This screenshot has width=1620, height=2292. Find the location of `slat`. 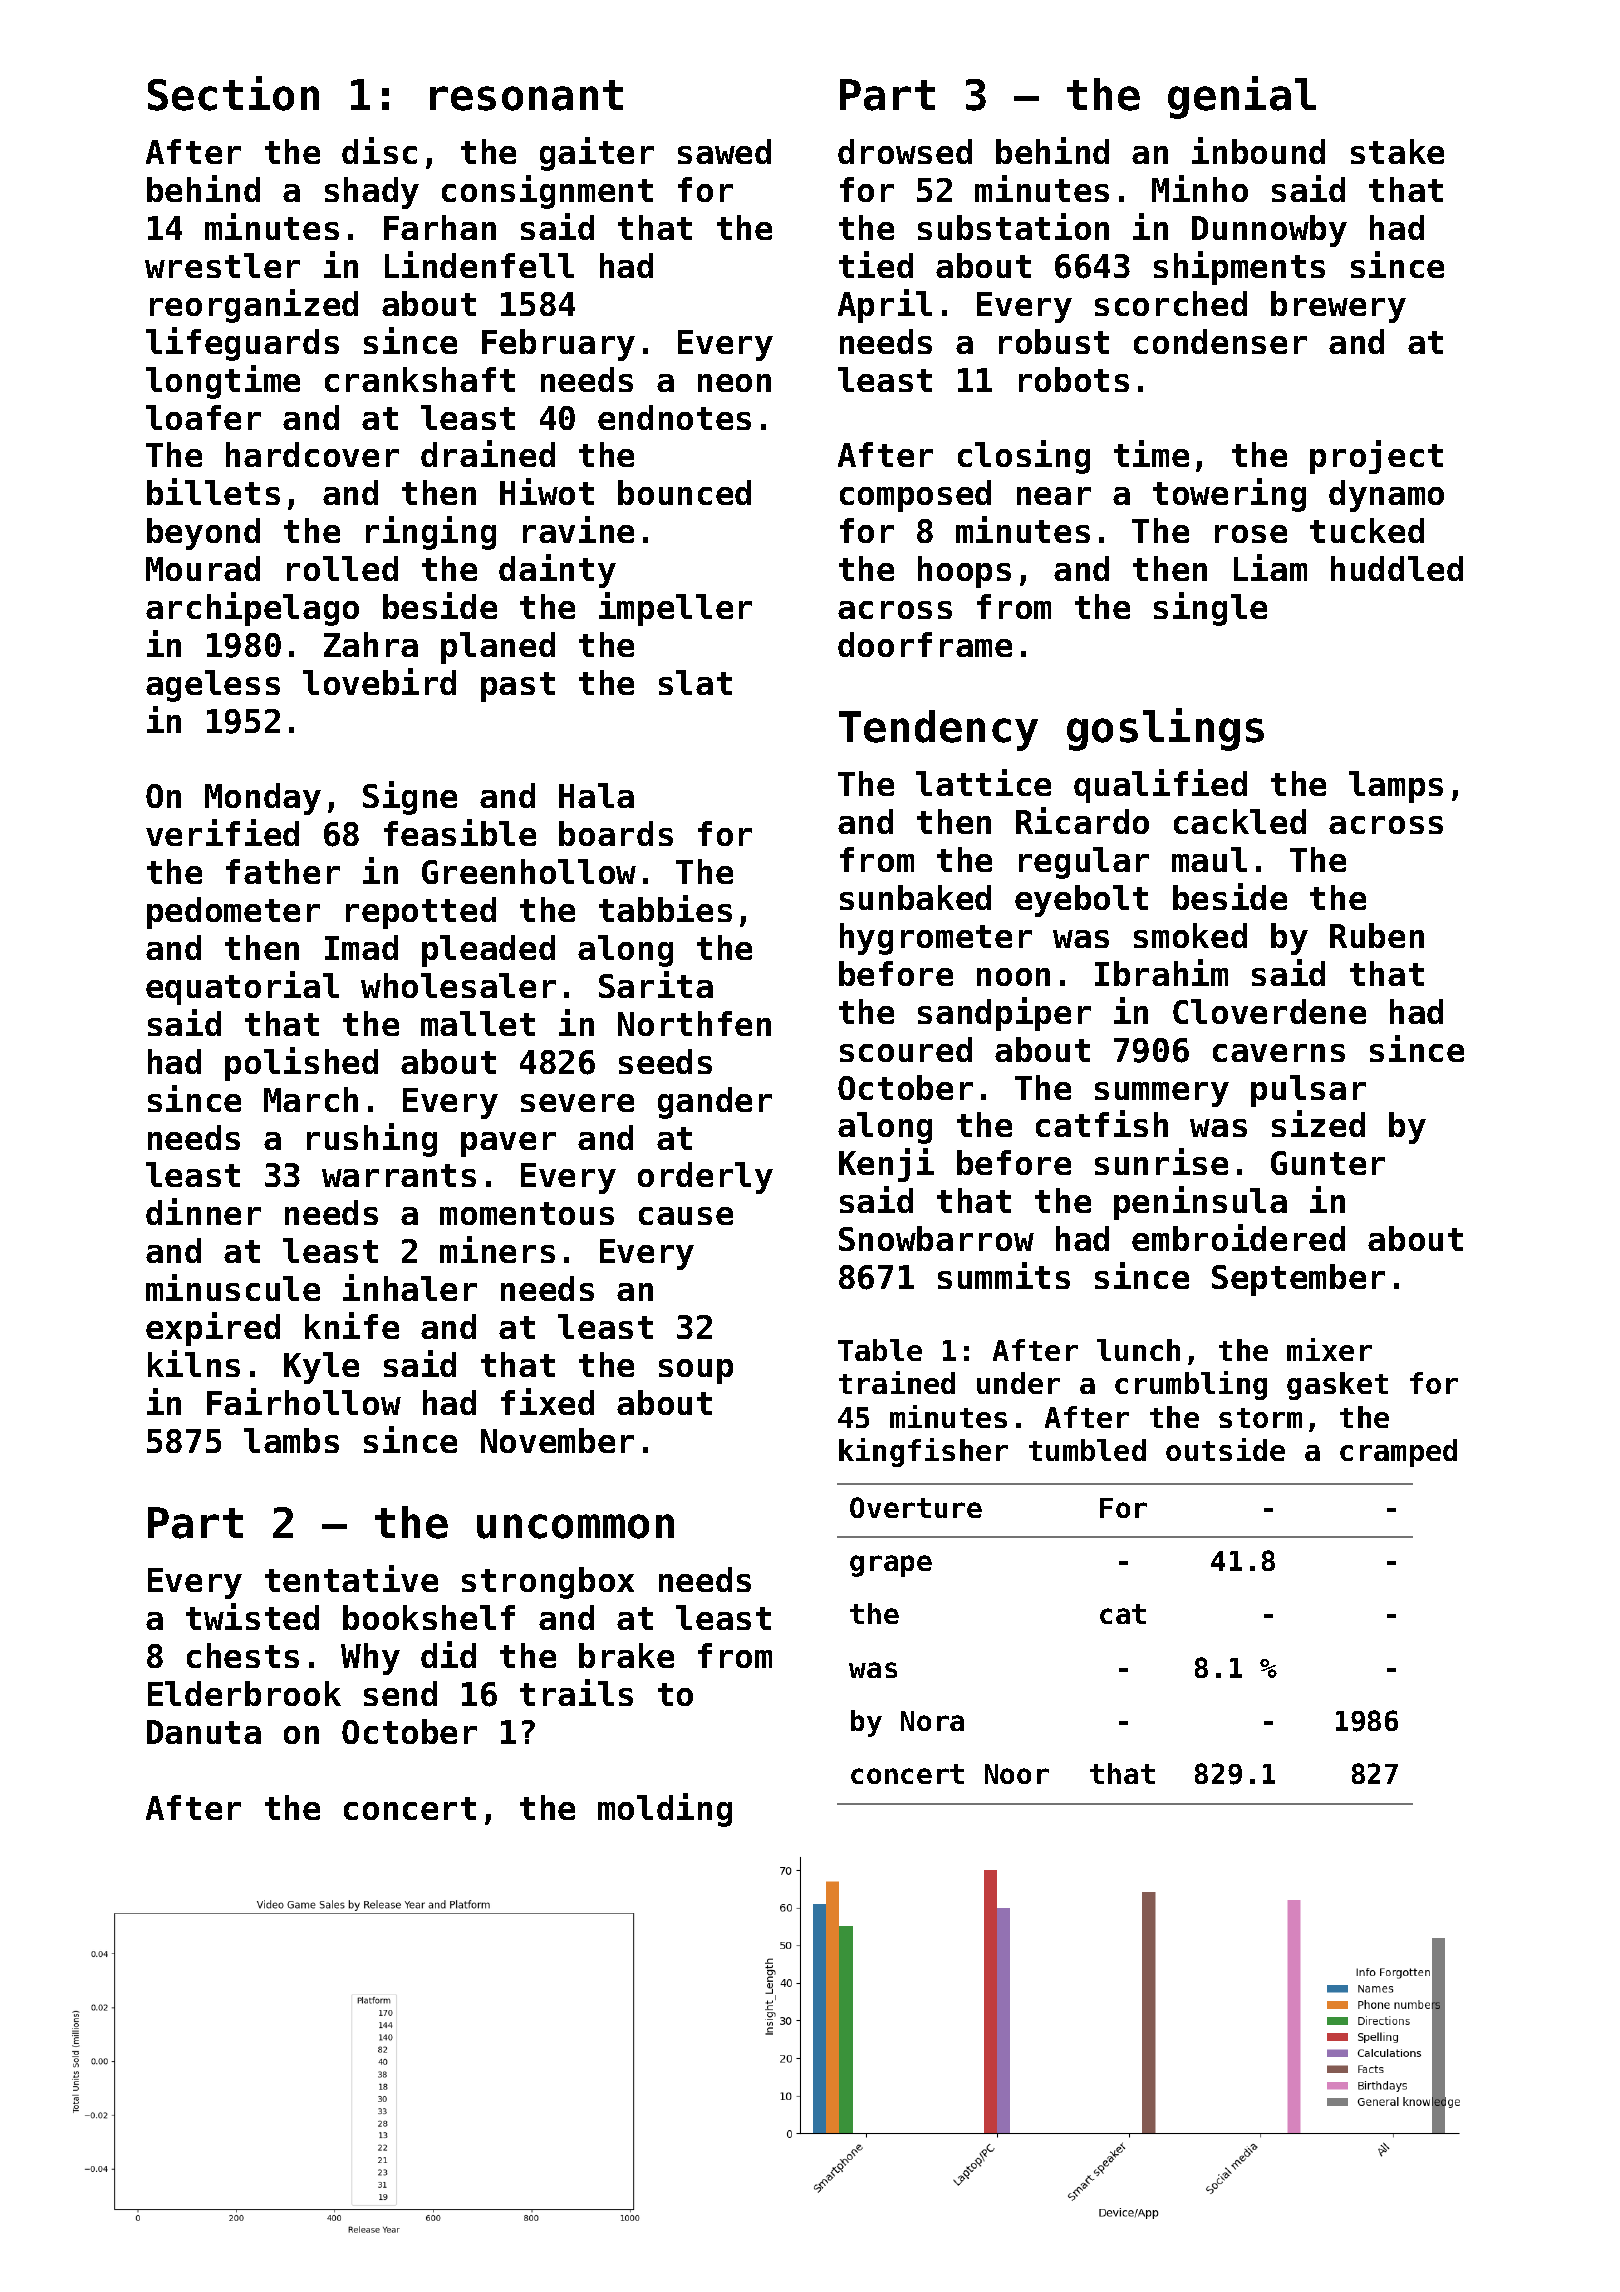

slat is located at coordinates (695, 682).
